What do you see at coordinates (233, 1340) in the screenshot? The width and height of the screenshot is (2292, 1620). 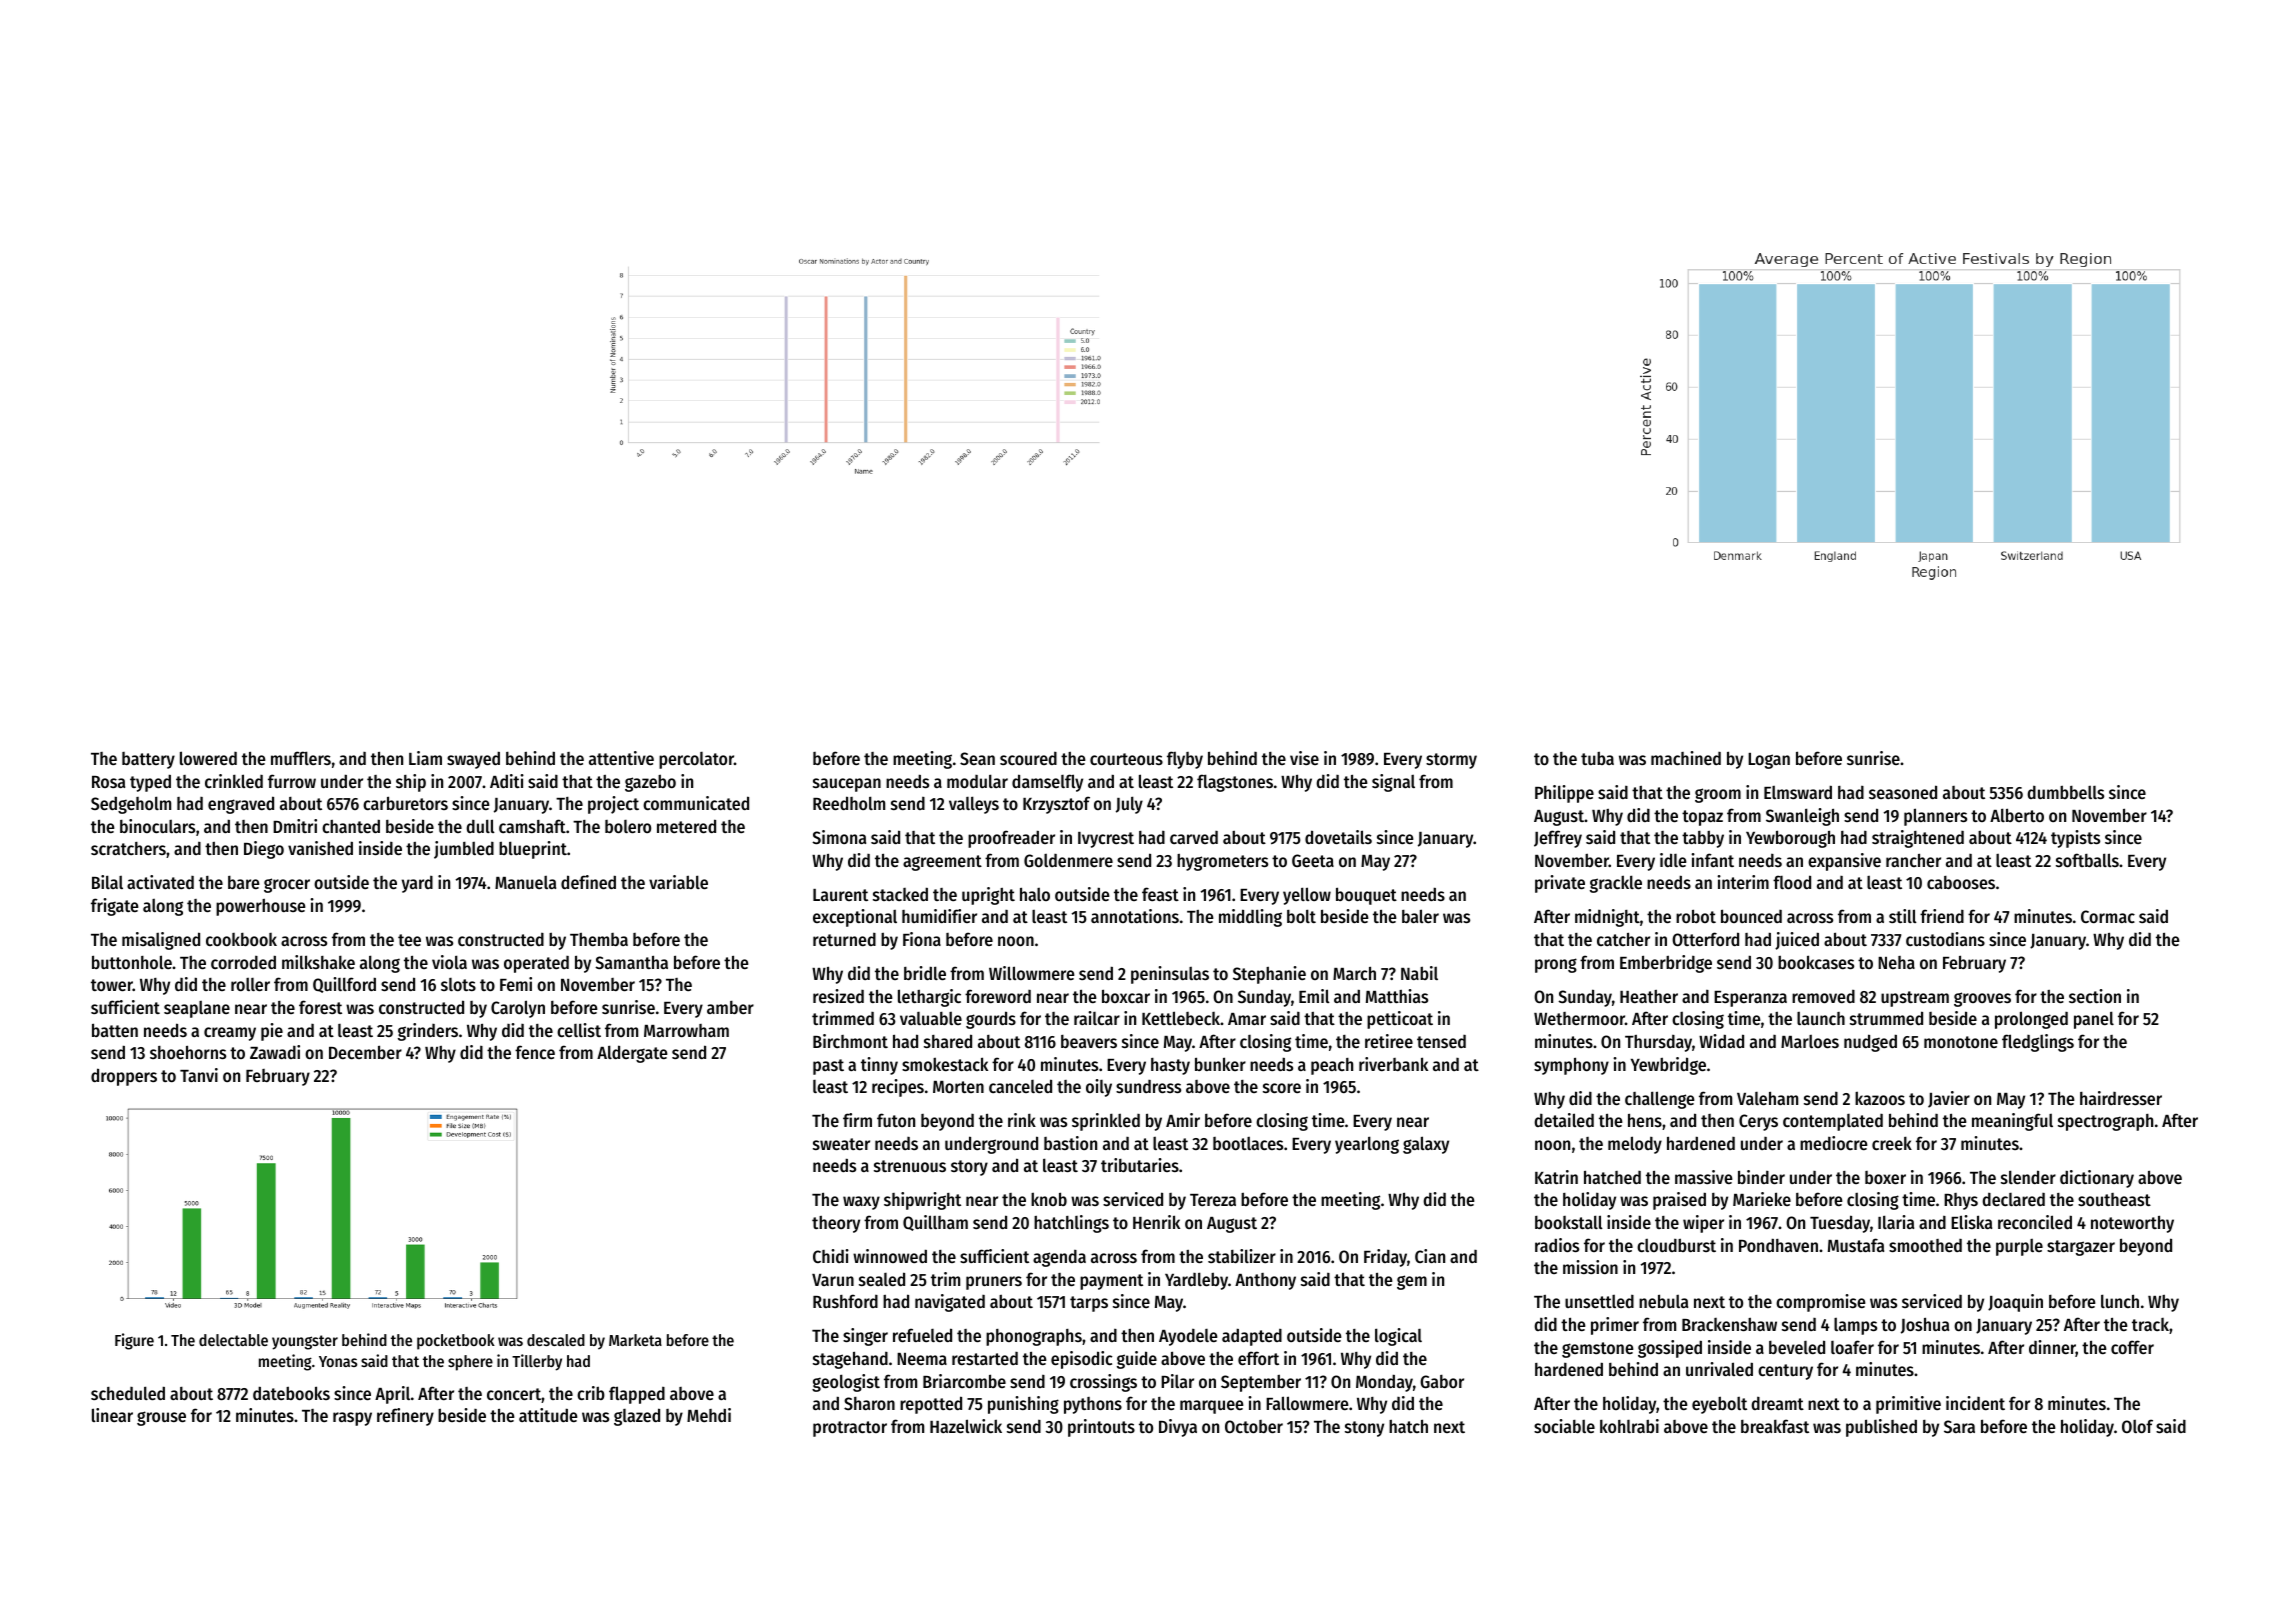 I see `delectable` at bounding box center [233, 1340].
